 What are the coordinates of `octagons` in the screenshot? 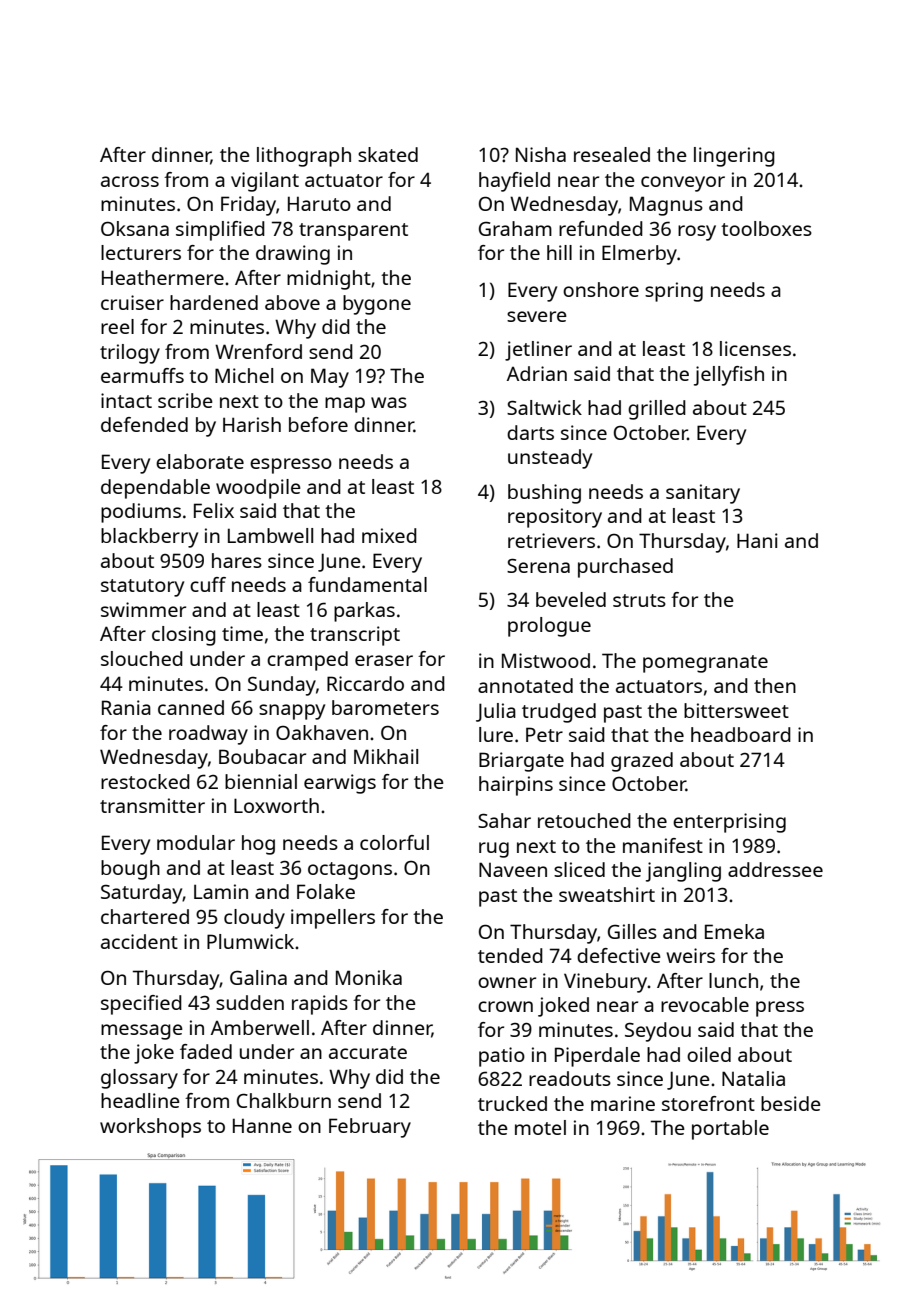 It's located at (350, 871).
